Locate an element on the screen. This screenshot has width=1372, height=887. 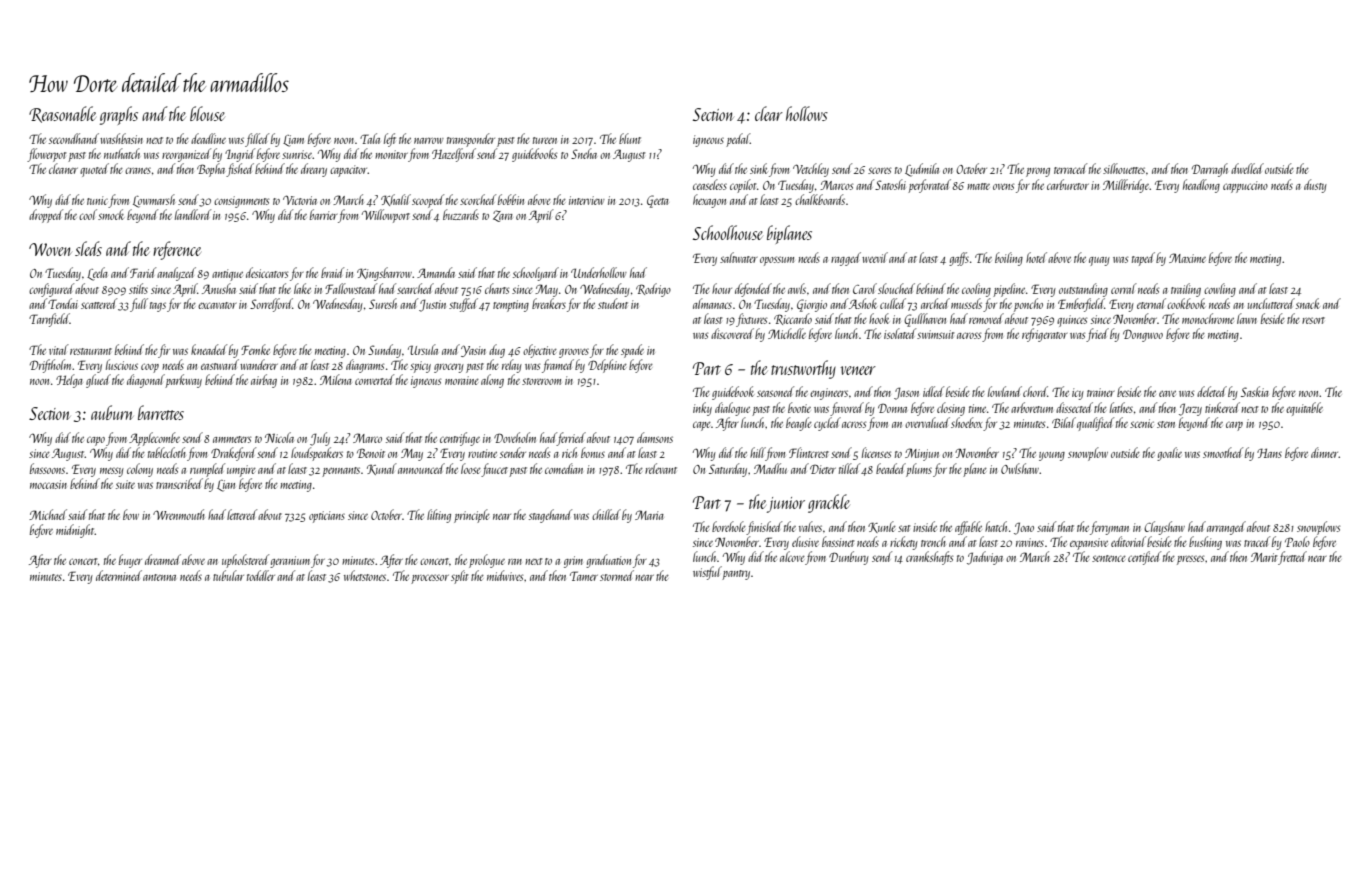
student is located at coordinates (613, 303).
